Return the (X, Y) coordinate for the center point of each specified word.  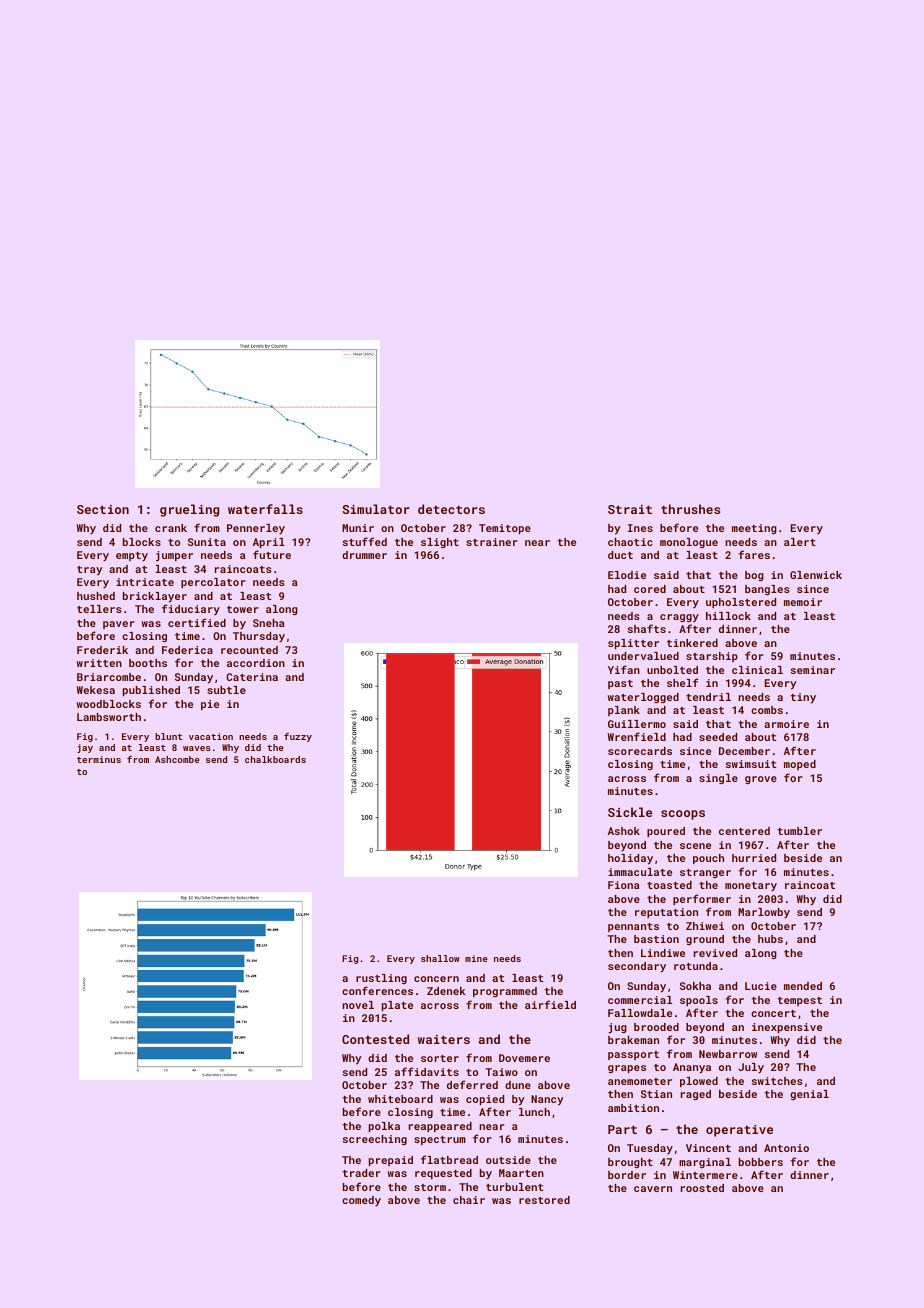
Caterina (252, 677)
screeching (375, 1140)
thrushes (690, 509)
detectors (451, 509)
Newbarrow (728, 1054)
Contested (375, 1039)
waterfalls (265, 509)
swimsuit (751, 764)
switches (777, 1081)
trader (361, 1173)
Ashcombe (177, 759)
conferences (377, 990)
